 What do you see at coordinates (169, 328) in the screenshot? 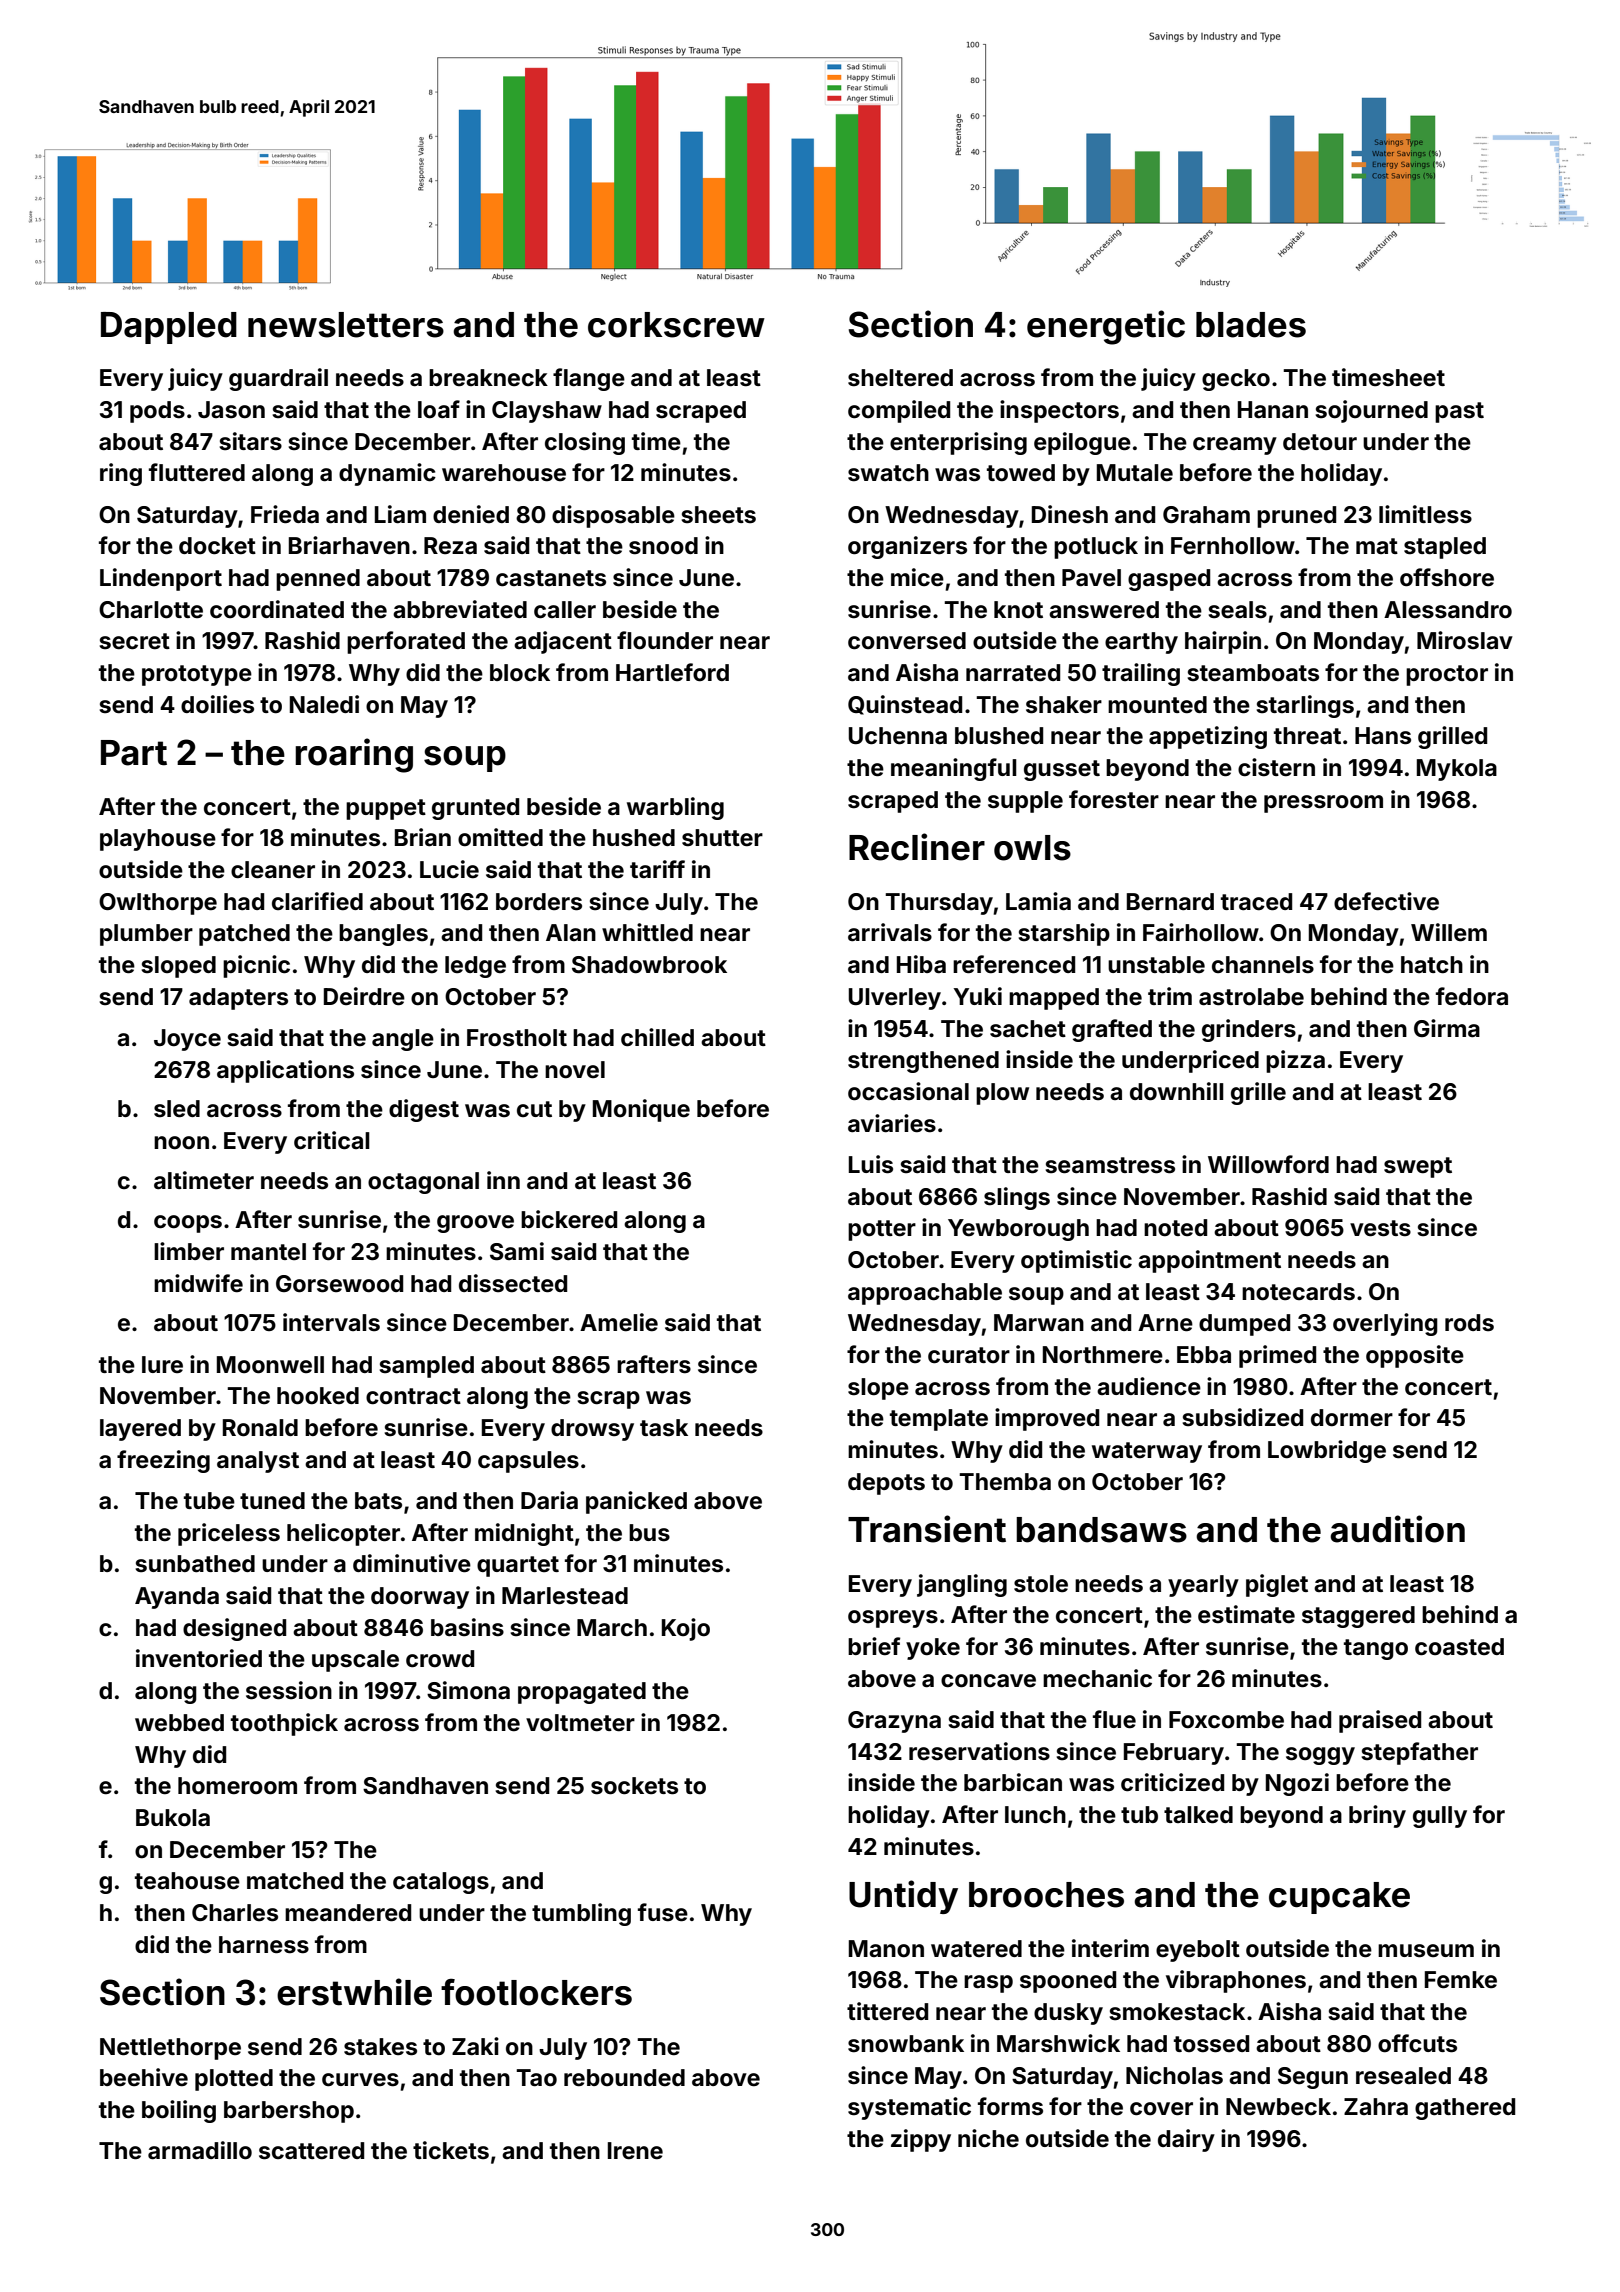
I see `Dappled` at bounding box center [169, 328].
